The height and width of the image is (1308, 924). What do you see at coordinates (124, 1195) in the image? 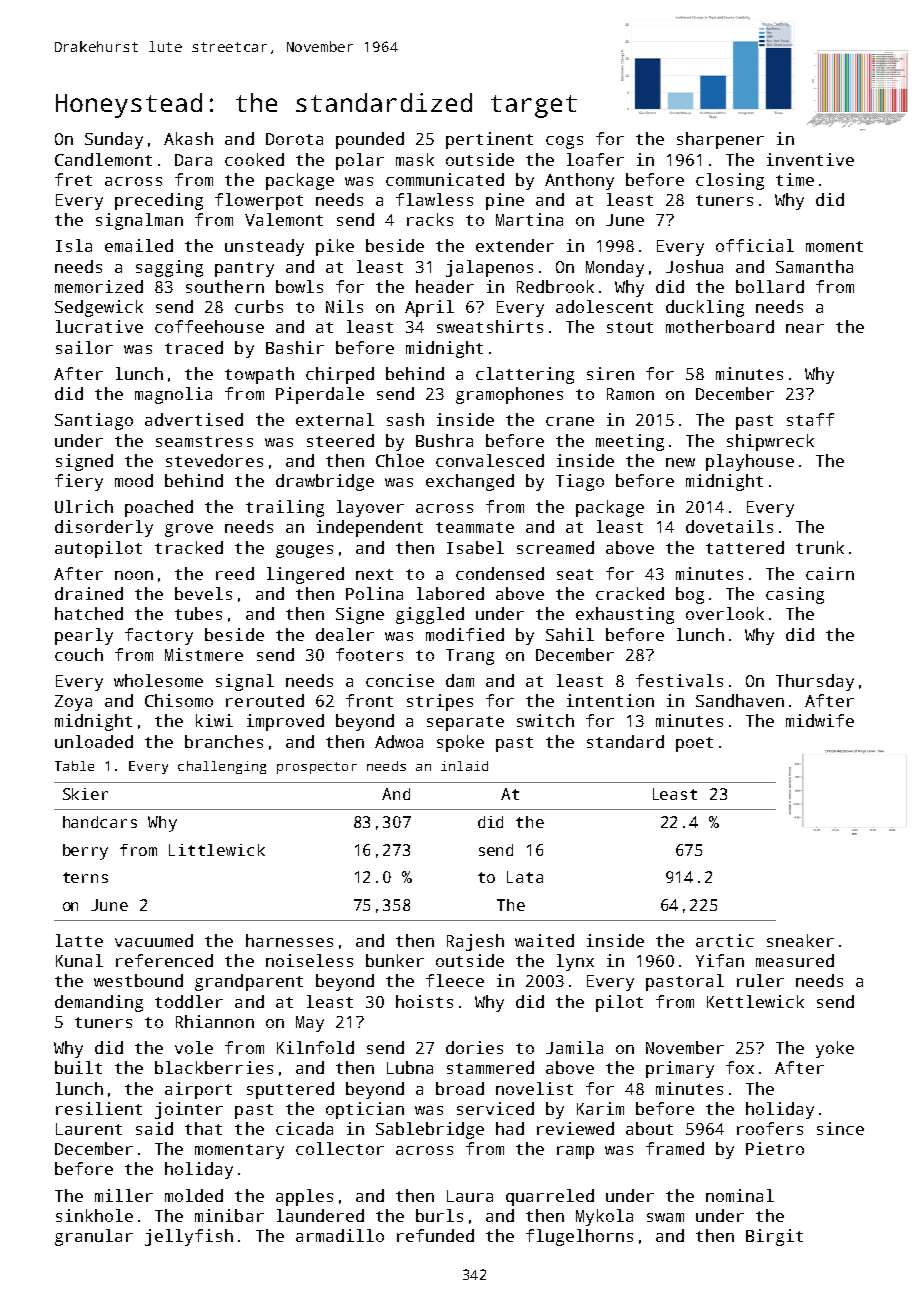
I see `miller` at bounding box center [124, 1195].
